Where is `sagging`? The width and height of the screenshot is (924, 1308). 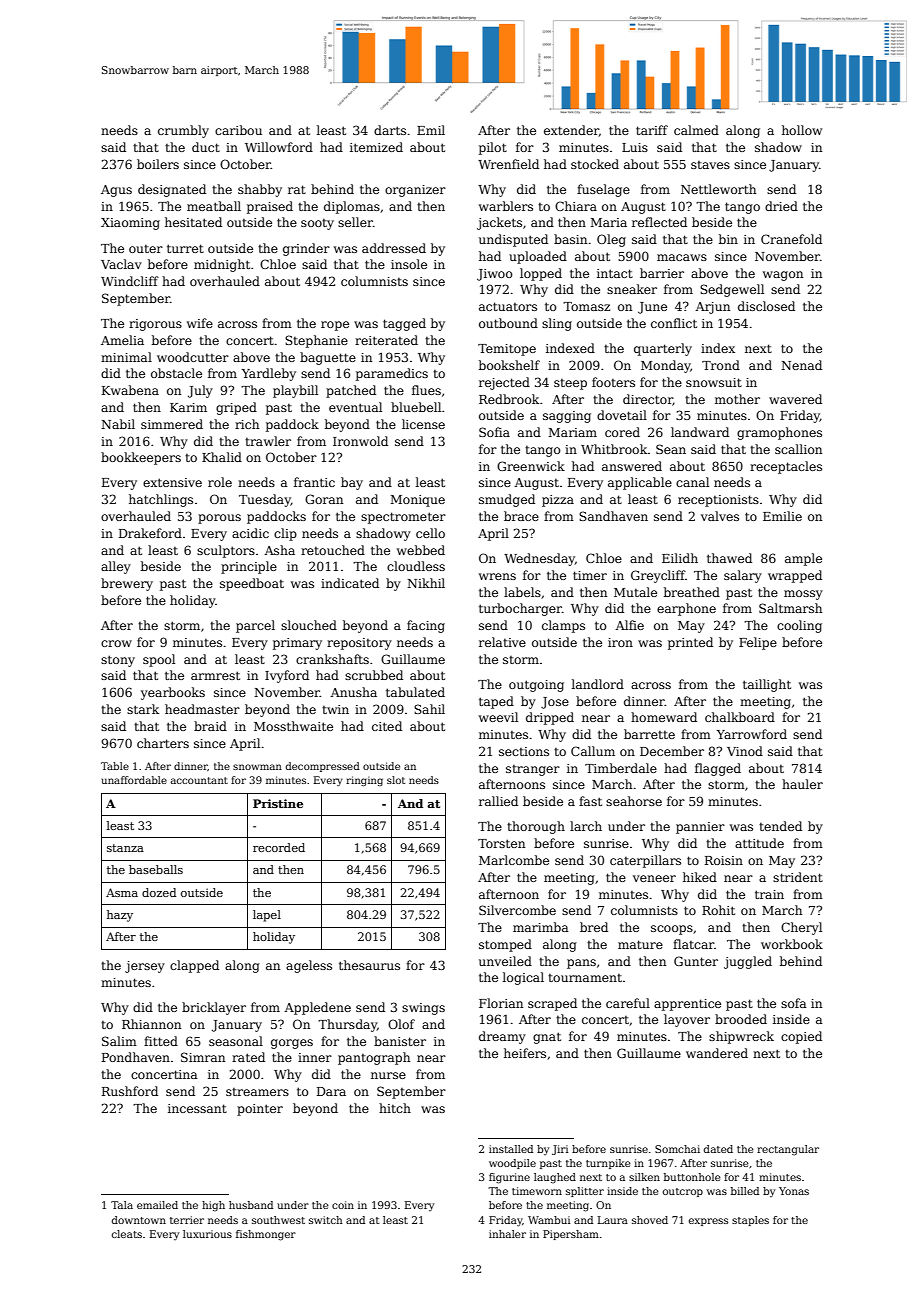 sagging is located at coordinates (567, 417).
